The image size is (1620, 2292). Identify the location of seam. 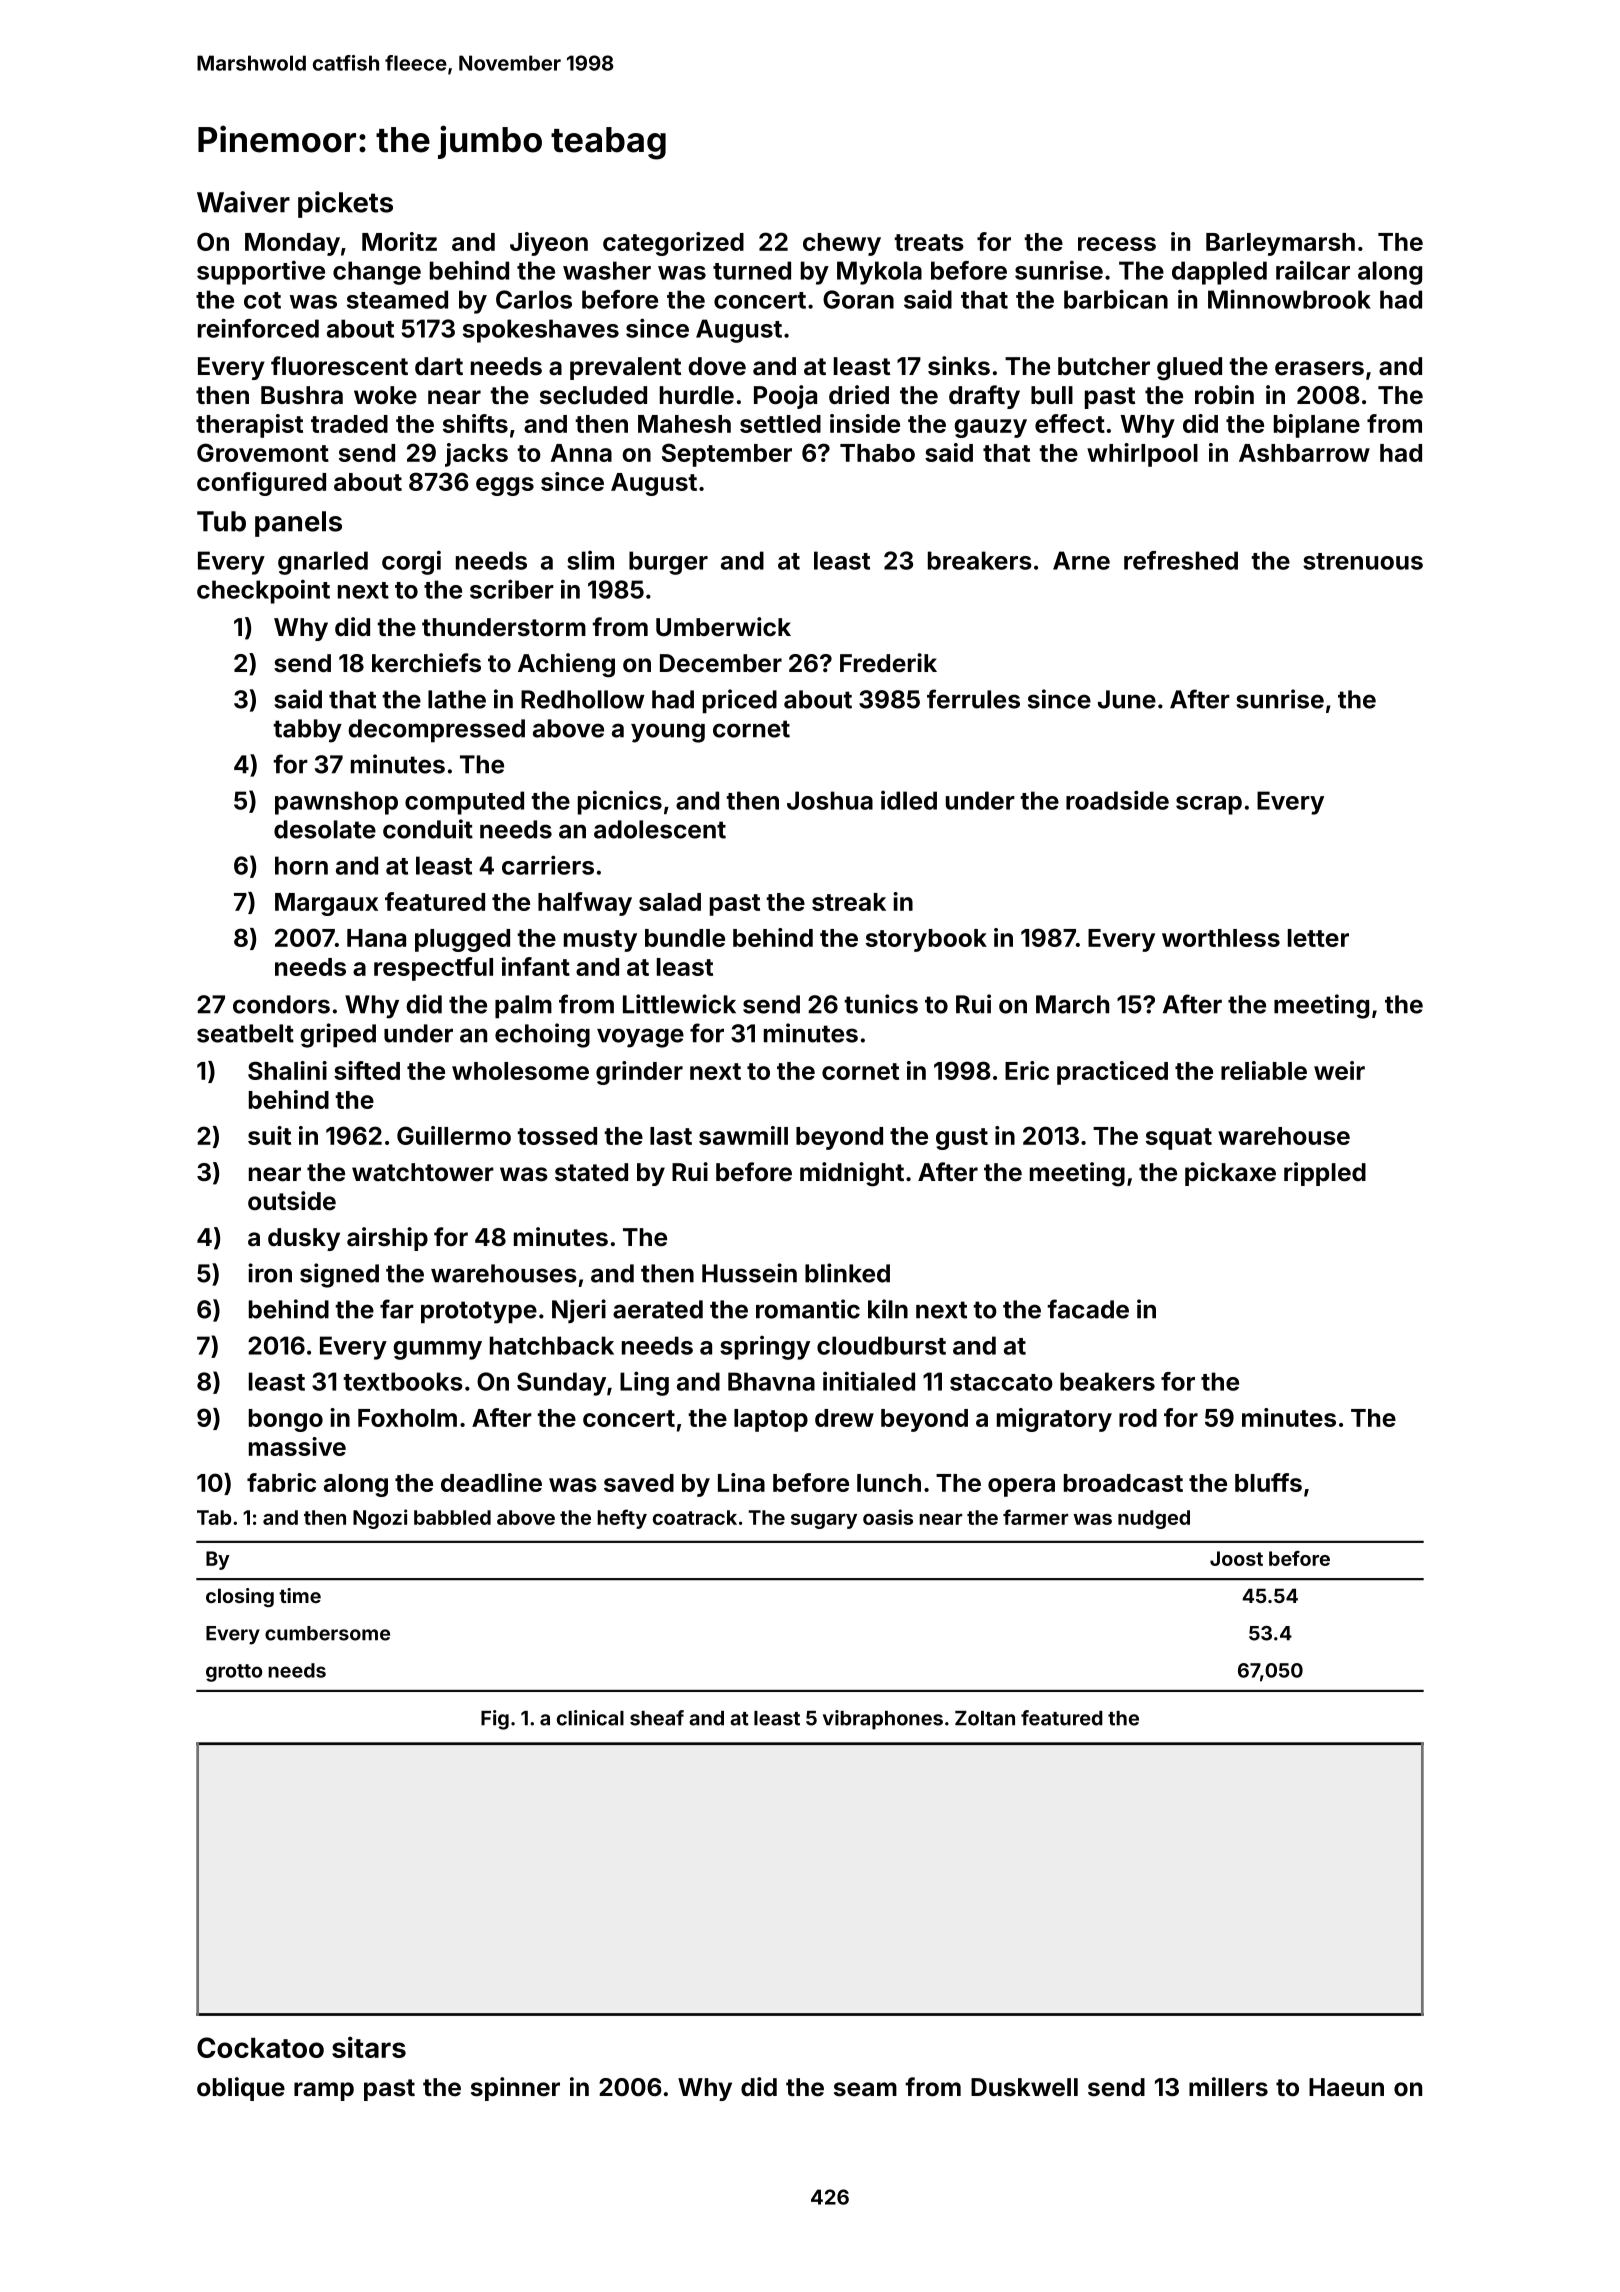
(865, 2089).
